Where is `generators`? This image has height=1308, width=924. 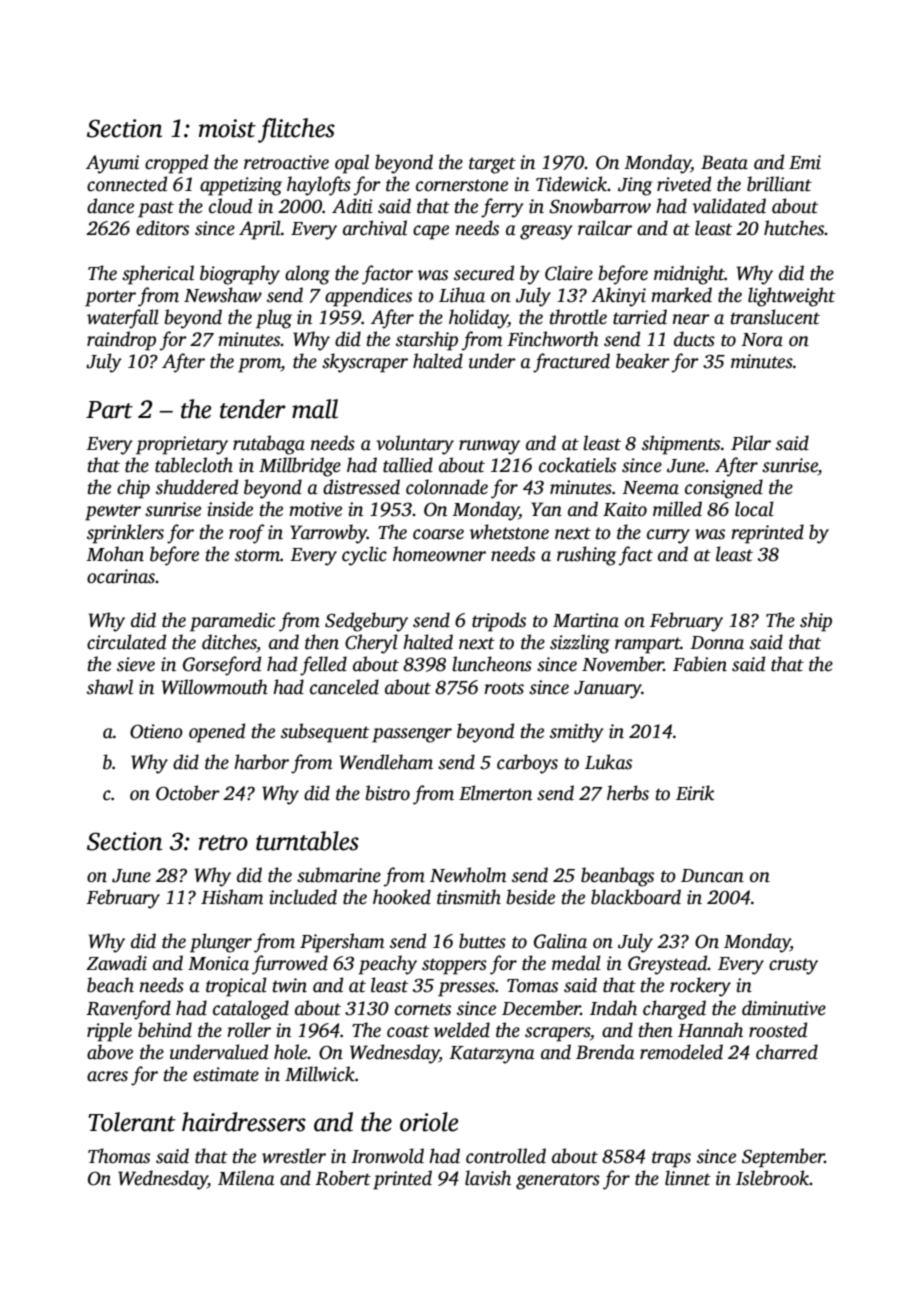 generators is located at coordinates (558, 1181).
